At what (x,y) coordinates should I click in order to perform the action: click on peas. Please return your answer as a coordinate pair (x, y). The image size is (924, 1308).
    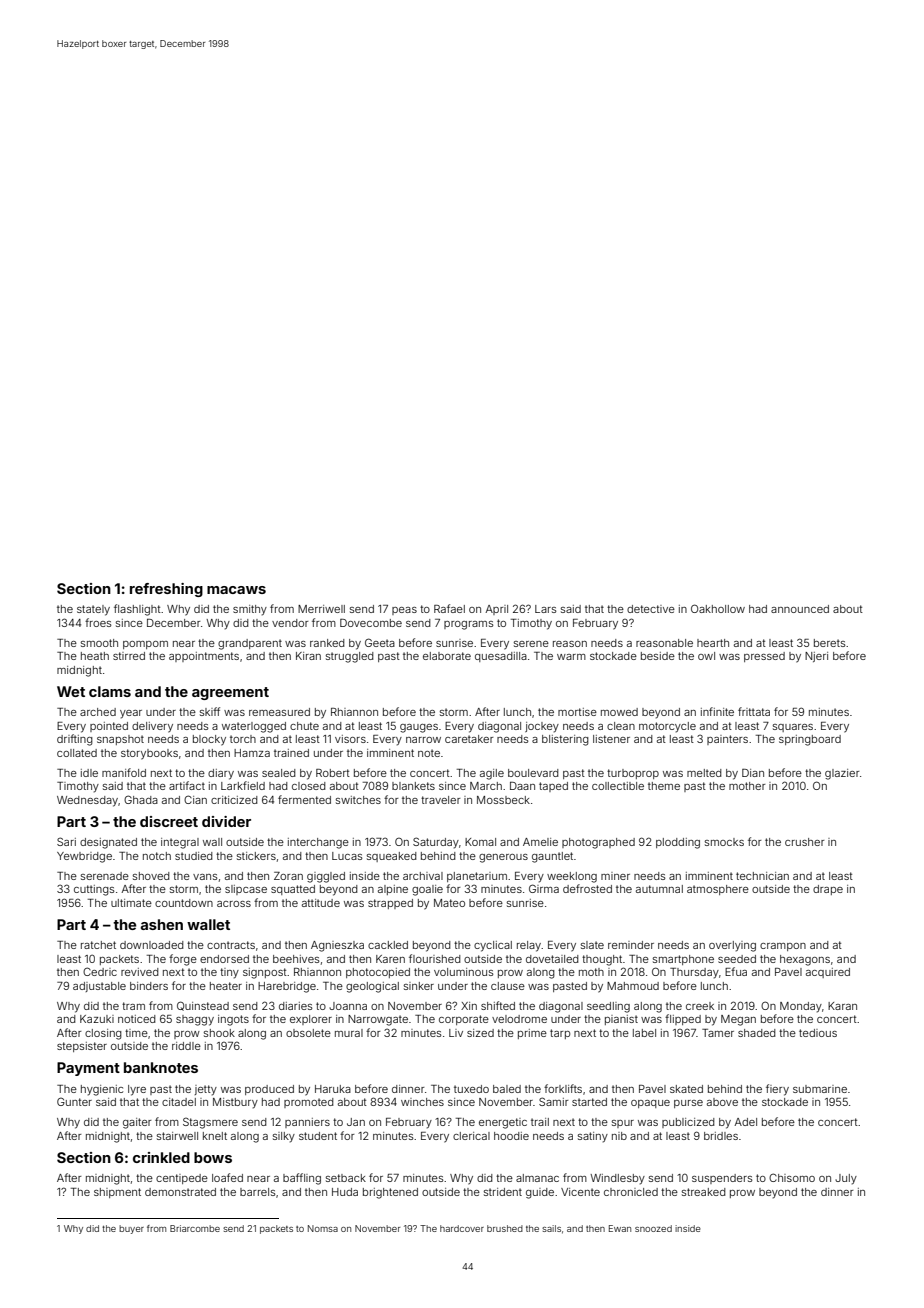
    Looking at the image, I should click on (404, 611).
